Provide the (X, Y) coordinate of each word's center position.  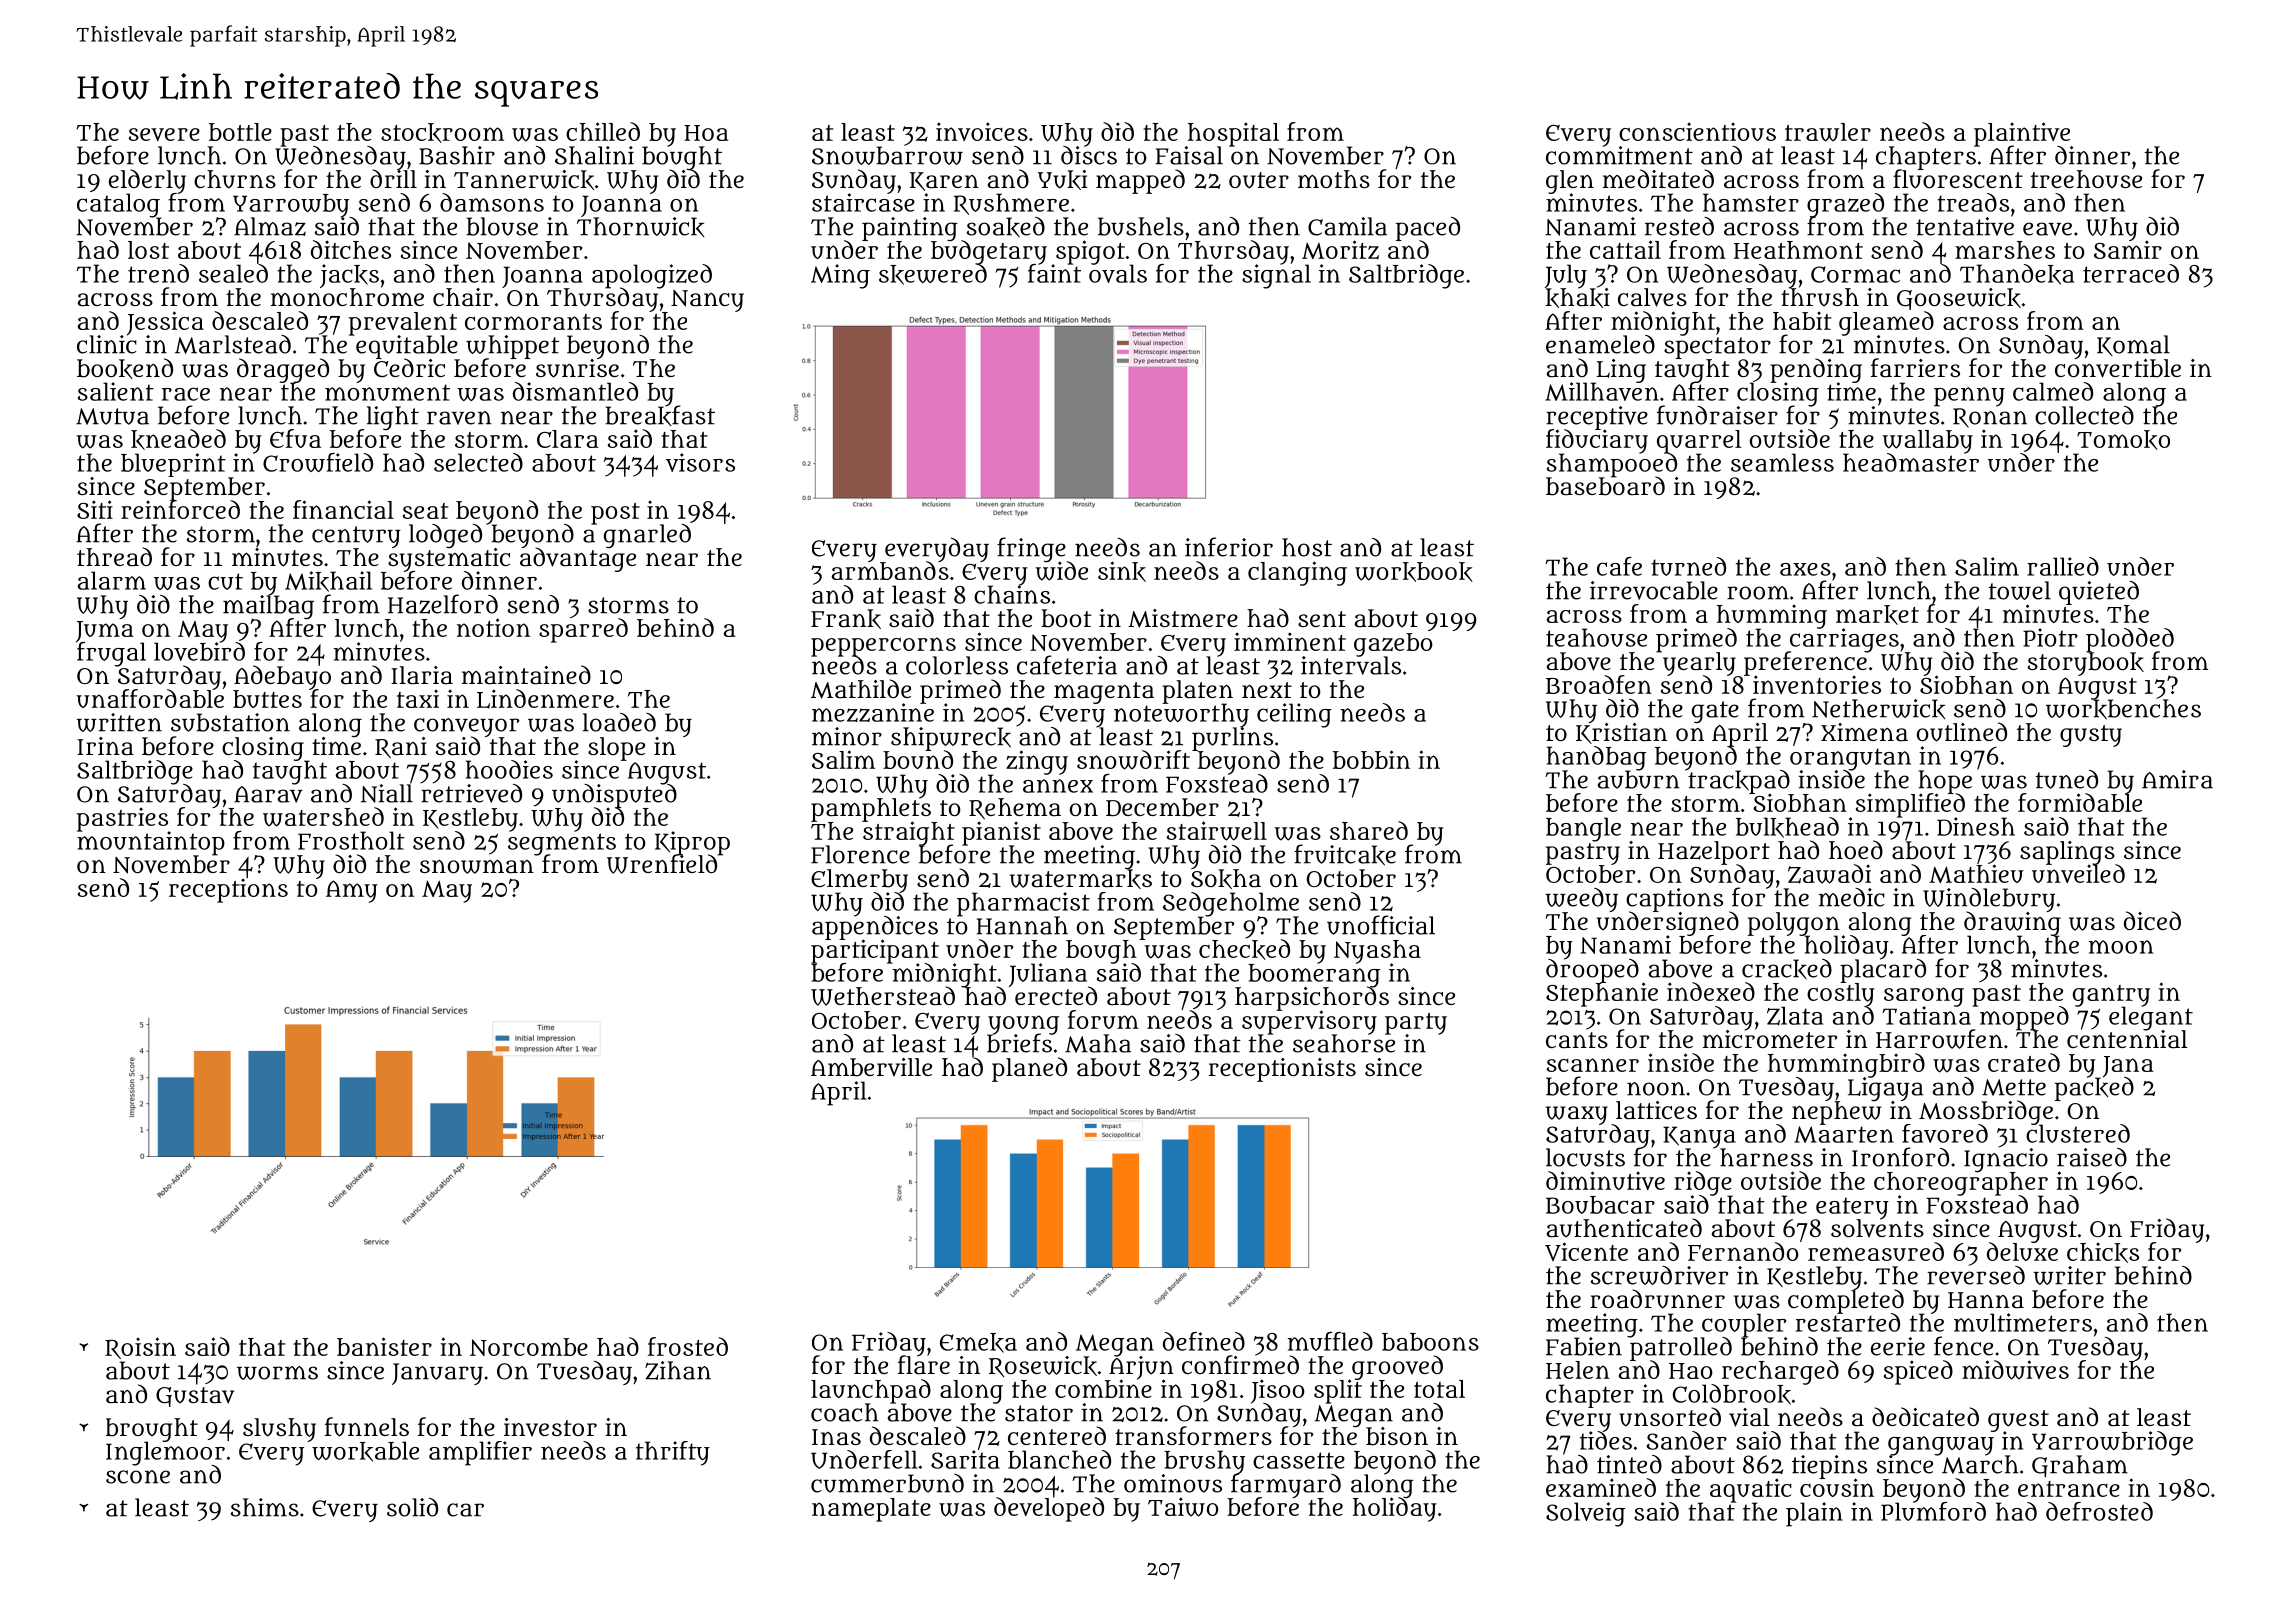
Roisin (140, 1348)
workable (365, 1452)
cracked (1787, 969)
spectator (1717, 348)
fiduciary (1597, 442)
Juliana (1049, 975)
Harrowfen (1939, 1039)
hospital (1233, 134)
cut (225, 581)
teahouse (1596, 637)
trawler (1828, 132)
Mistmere (1183, 618)
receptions (228, 890)
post (615, 514)
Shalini (594, 155)
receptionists (1282, 1070)
